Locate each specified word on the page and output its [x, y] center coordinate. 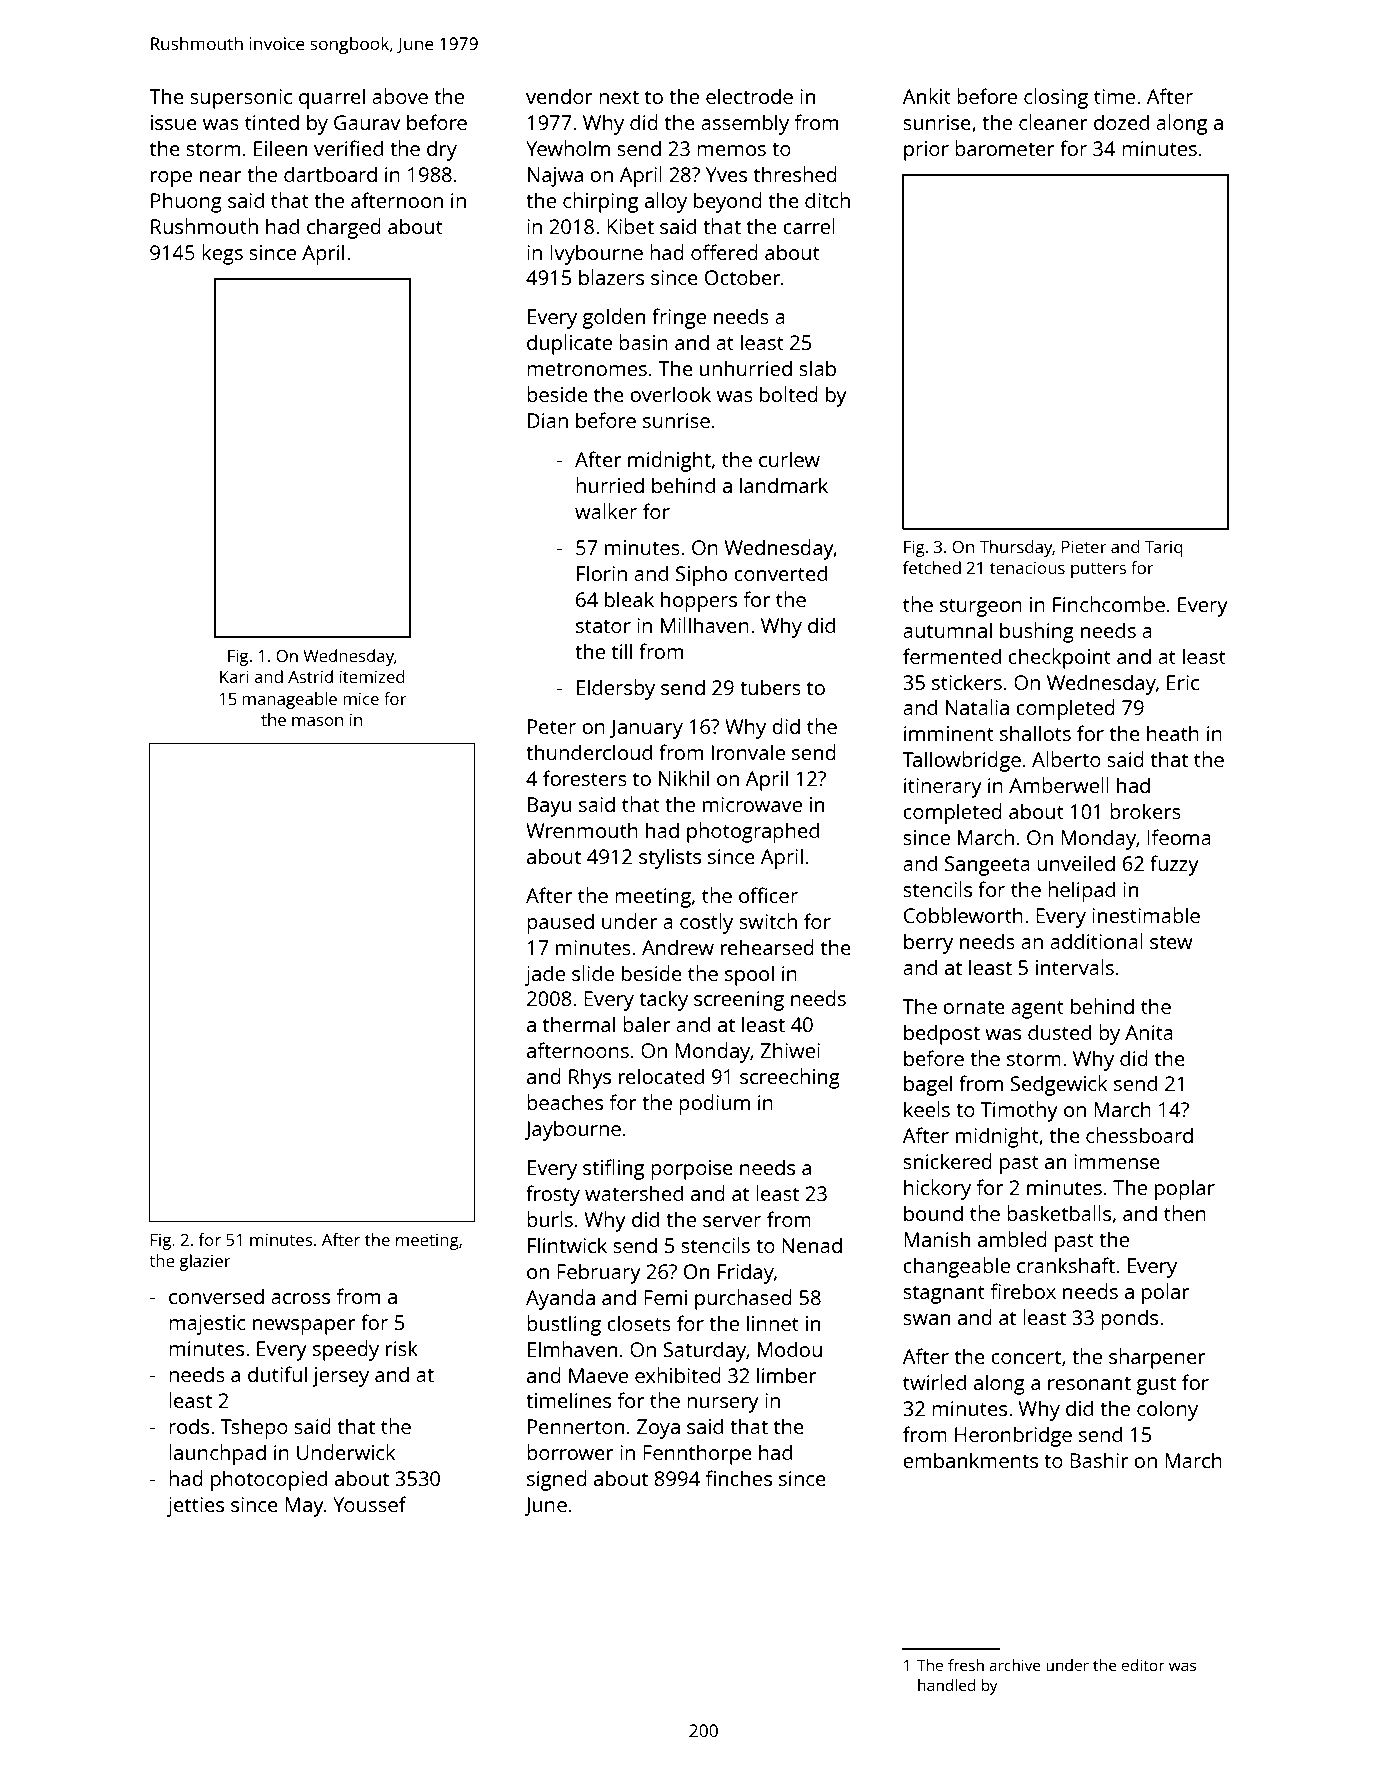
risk [402, 1348]
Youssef [370, 1504]
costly [706, 923]
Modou [790, 1349]
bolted [789, 394]
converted [780, 573]
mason [317, 721]
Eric [1183, 682]
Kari [234, 676]
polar [1166, 1293]
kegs [222, 254]
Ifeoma [1179, 837]
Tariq [1164, 549]
